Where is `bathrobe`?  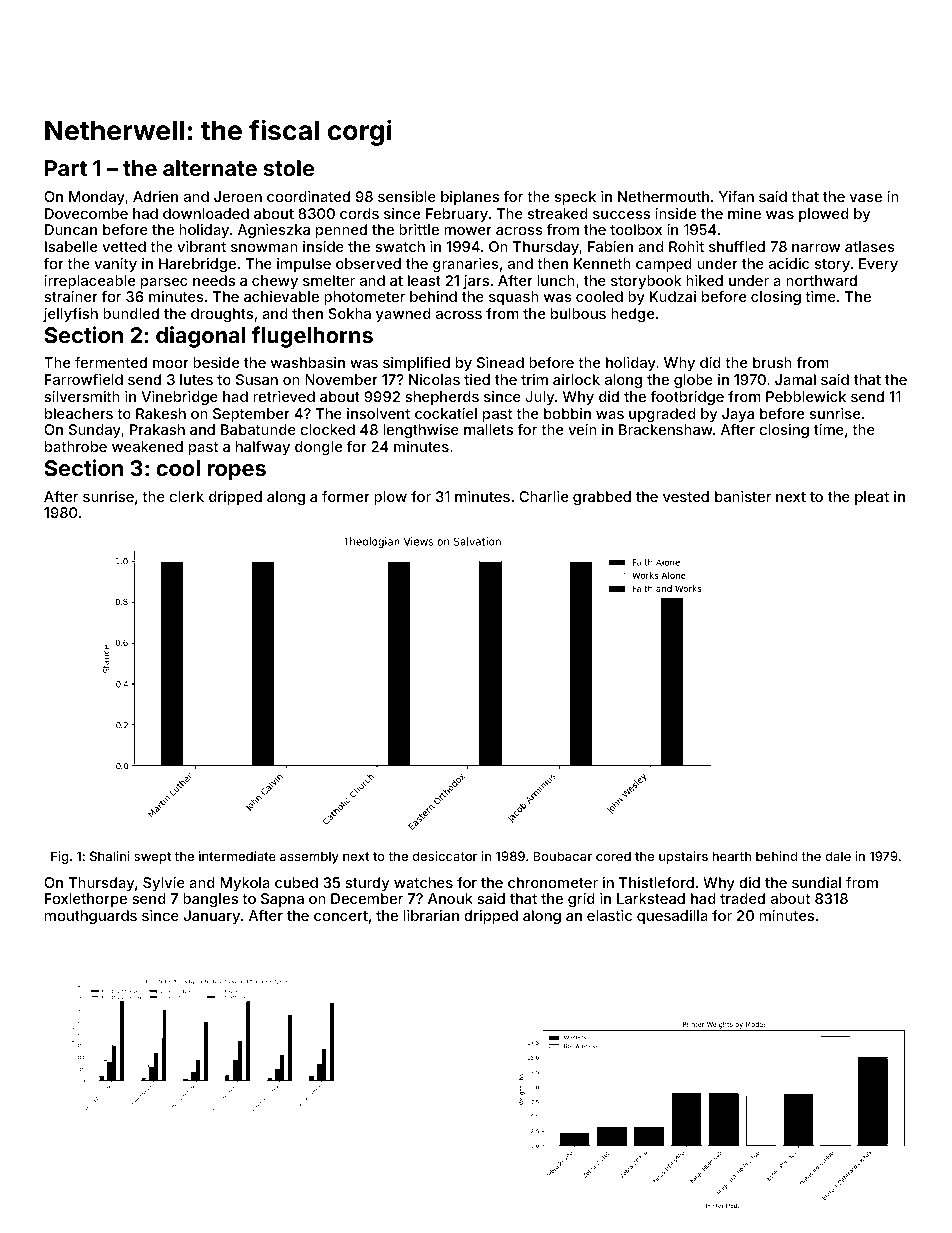 bathrobe is located at coordinates (76, 446).
